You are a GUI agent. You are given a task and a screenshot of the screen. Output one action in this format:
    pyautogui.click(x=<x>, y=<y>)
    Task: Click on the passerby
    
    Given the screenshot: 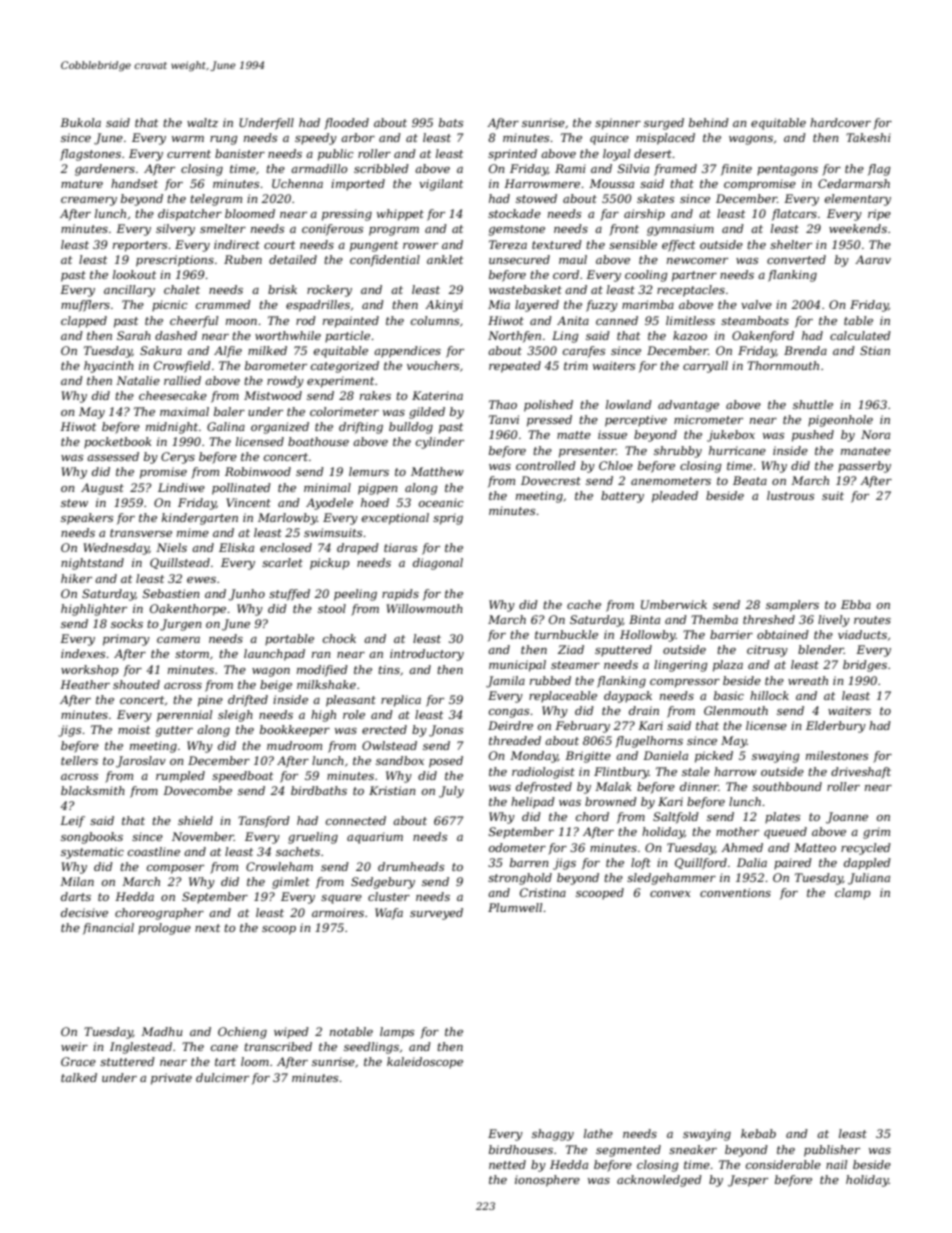 What is the action you would take?
    pyautogui.click(x=864, y=467)
